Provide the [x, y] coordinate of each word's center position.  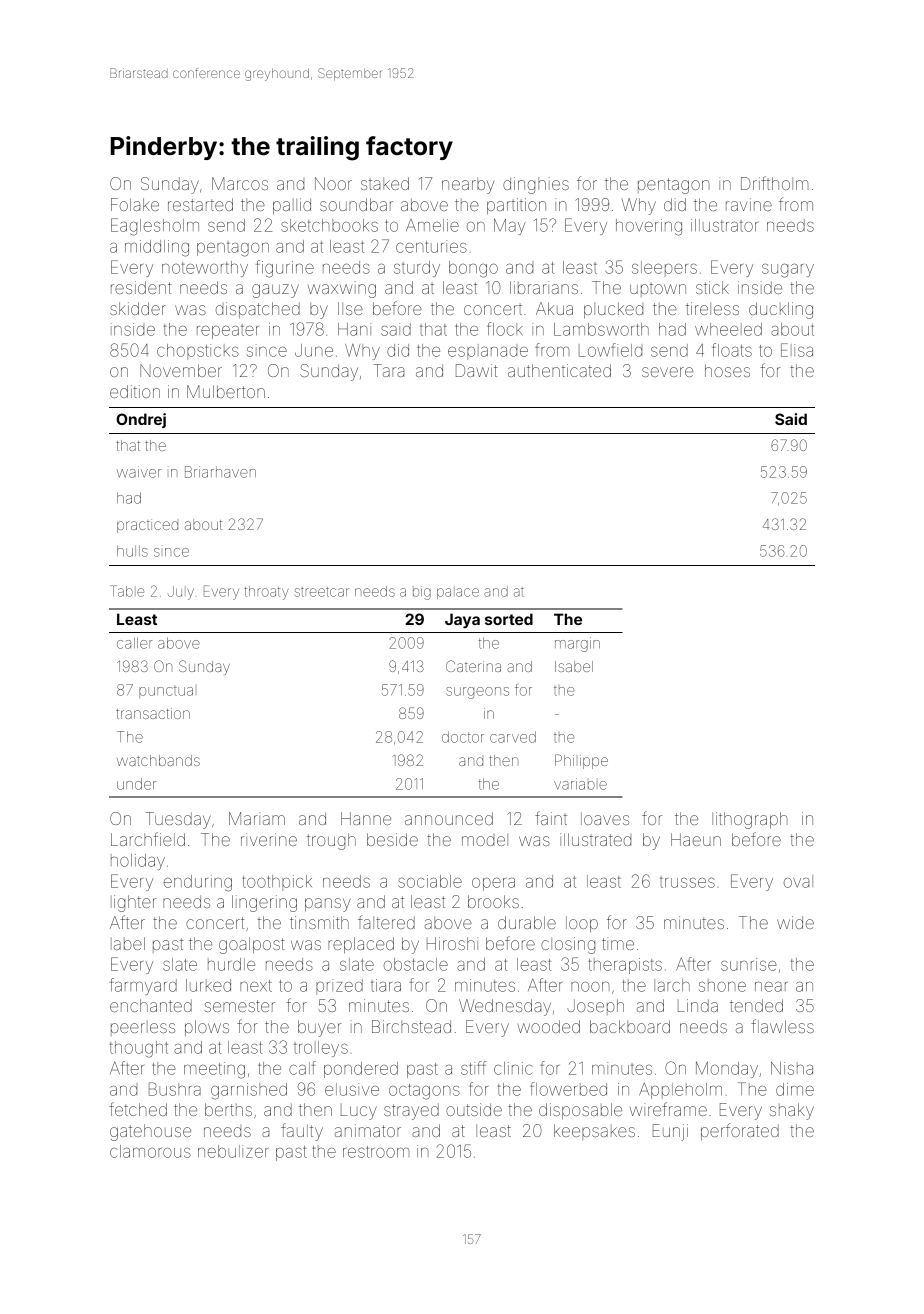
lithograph [749, 820]
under [136, 784]
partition [516, 206]
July [181, 593]
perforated [740, 1131]
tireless [712, 308]
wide [795, 922]
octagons [424, 1092]
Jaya [462, 620]
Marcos [240, 183]
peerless [143, 1028]
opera [493, 884]
